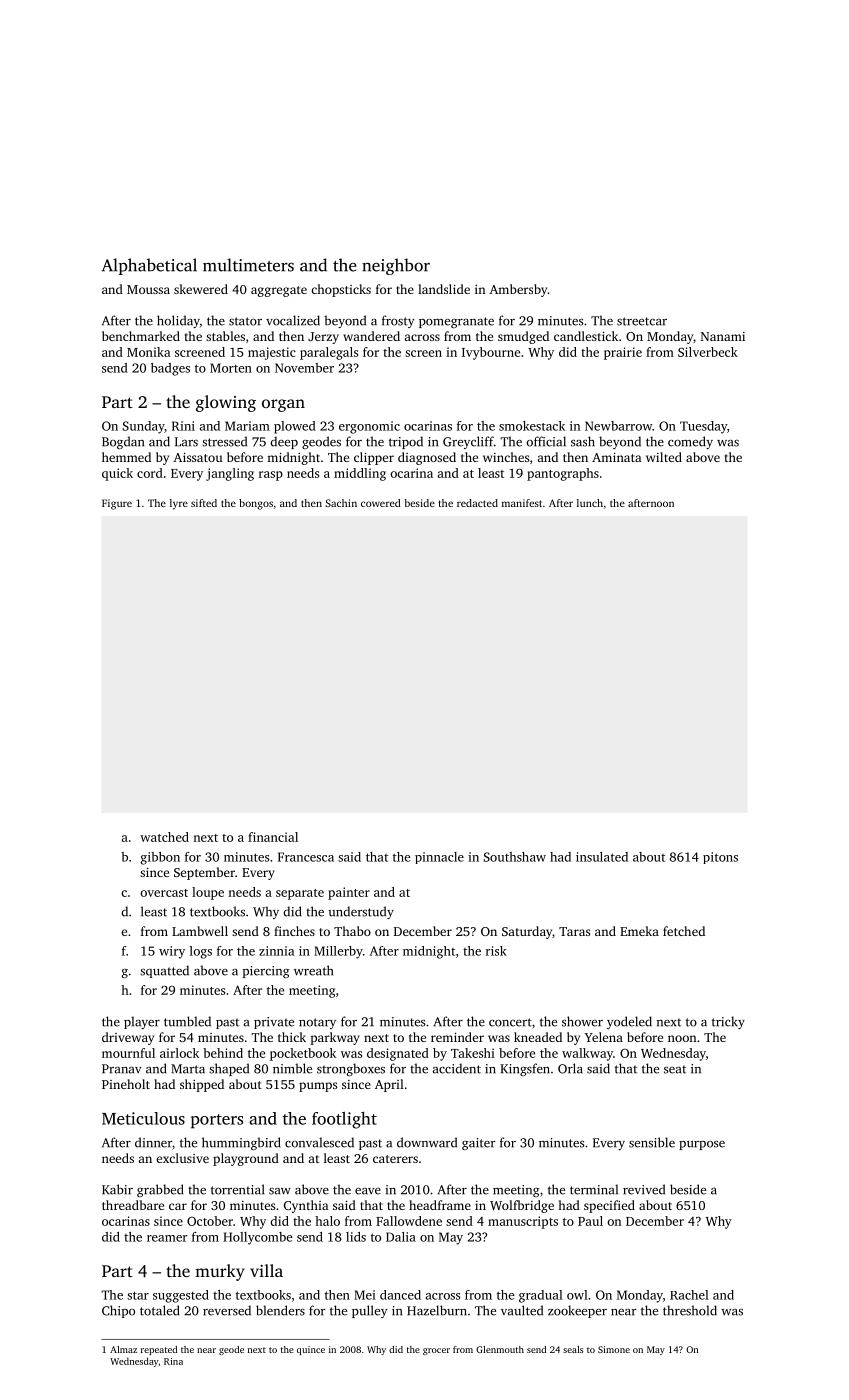 Image resolution: width=849 pixels, height=1400 pixels. I want to click on financial, so click(273, 837).
